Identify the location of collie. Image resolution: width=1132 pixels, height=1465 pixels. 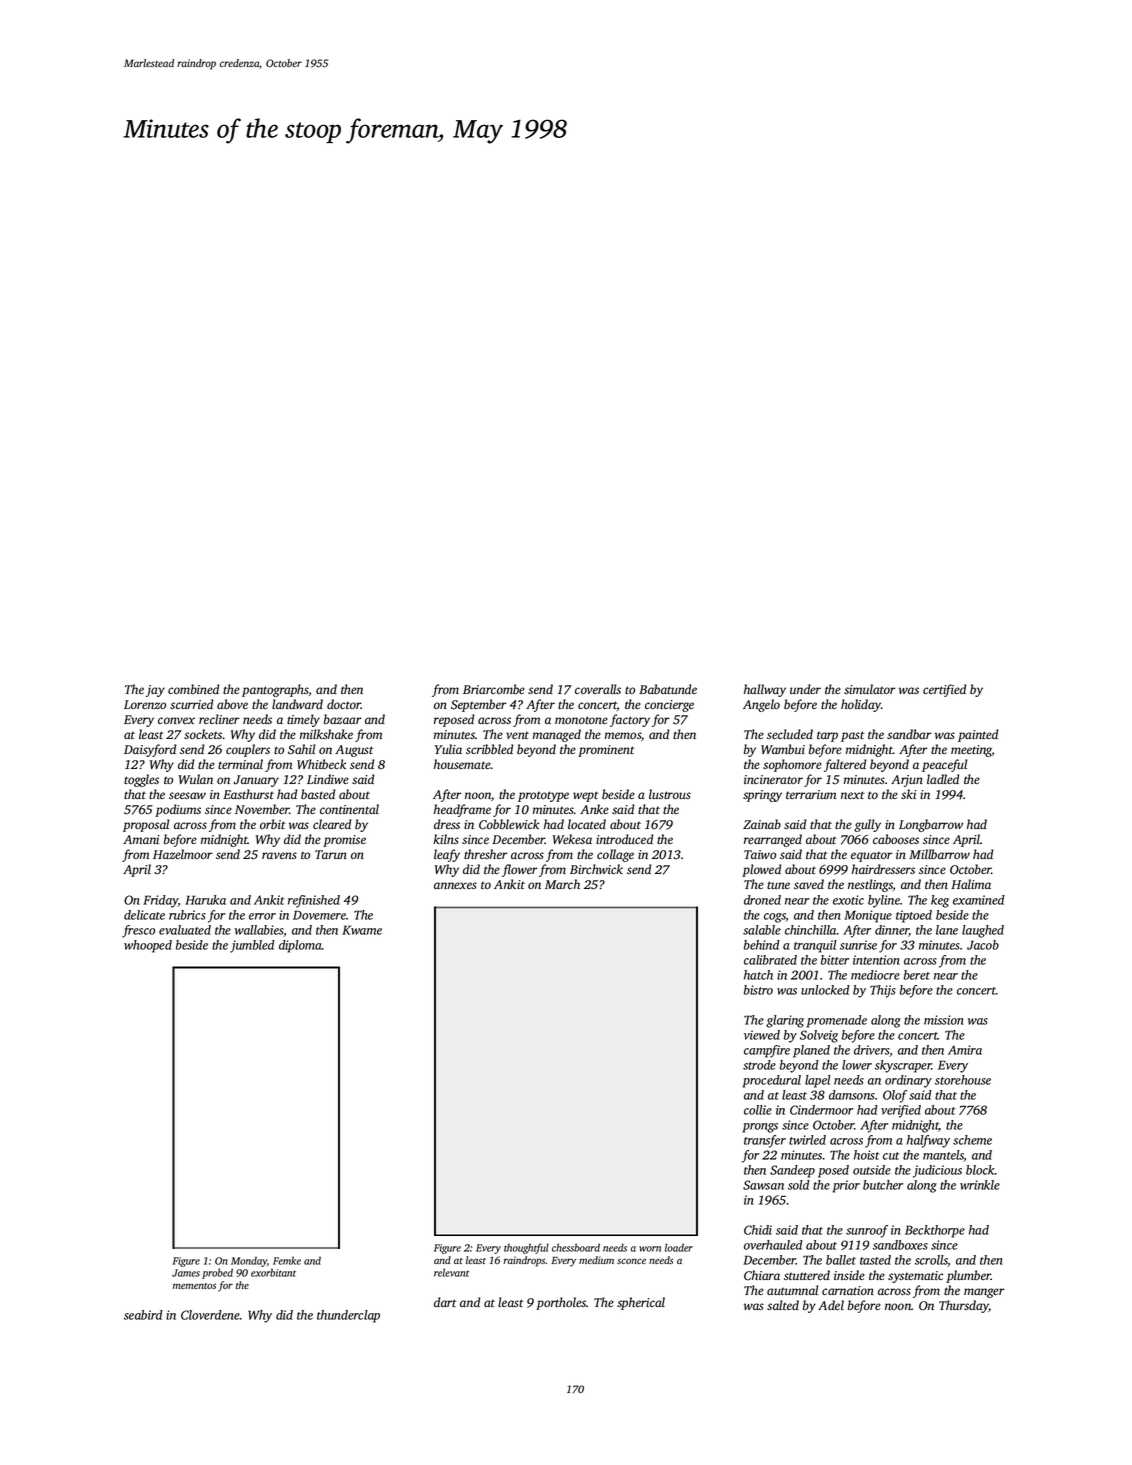
(758, 1110).
